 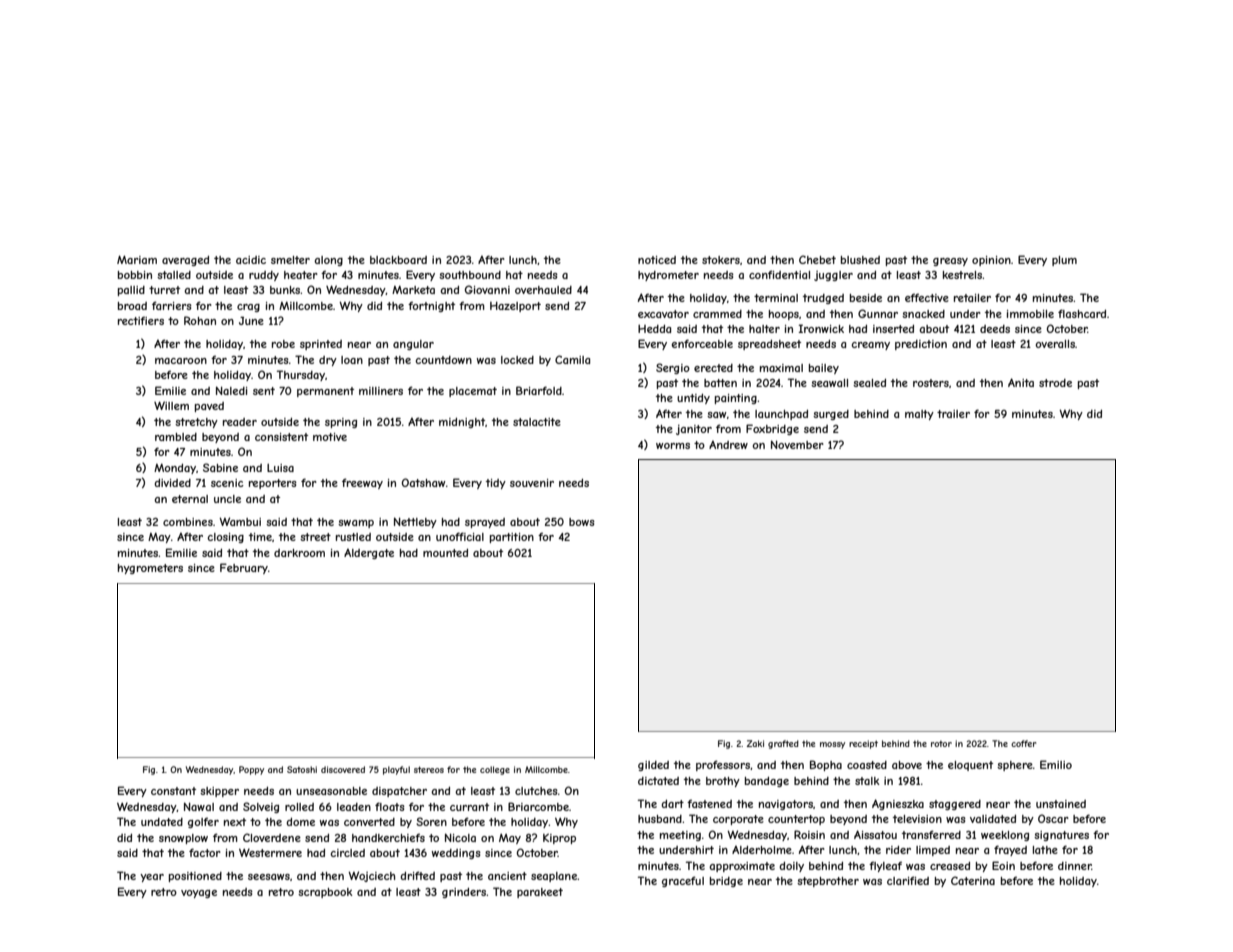 I want to click on year, so click(x=152, y=878).
